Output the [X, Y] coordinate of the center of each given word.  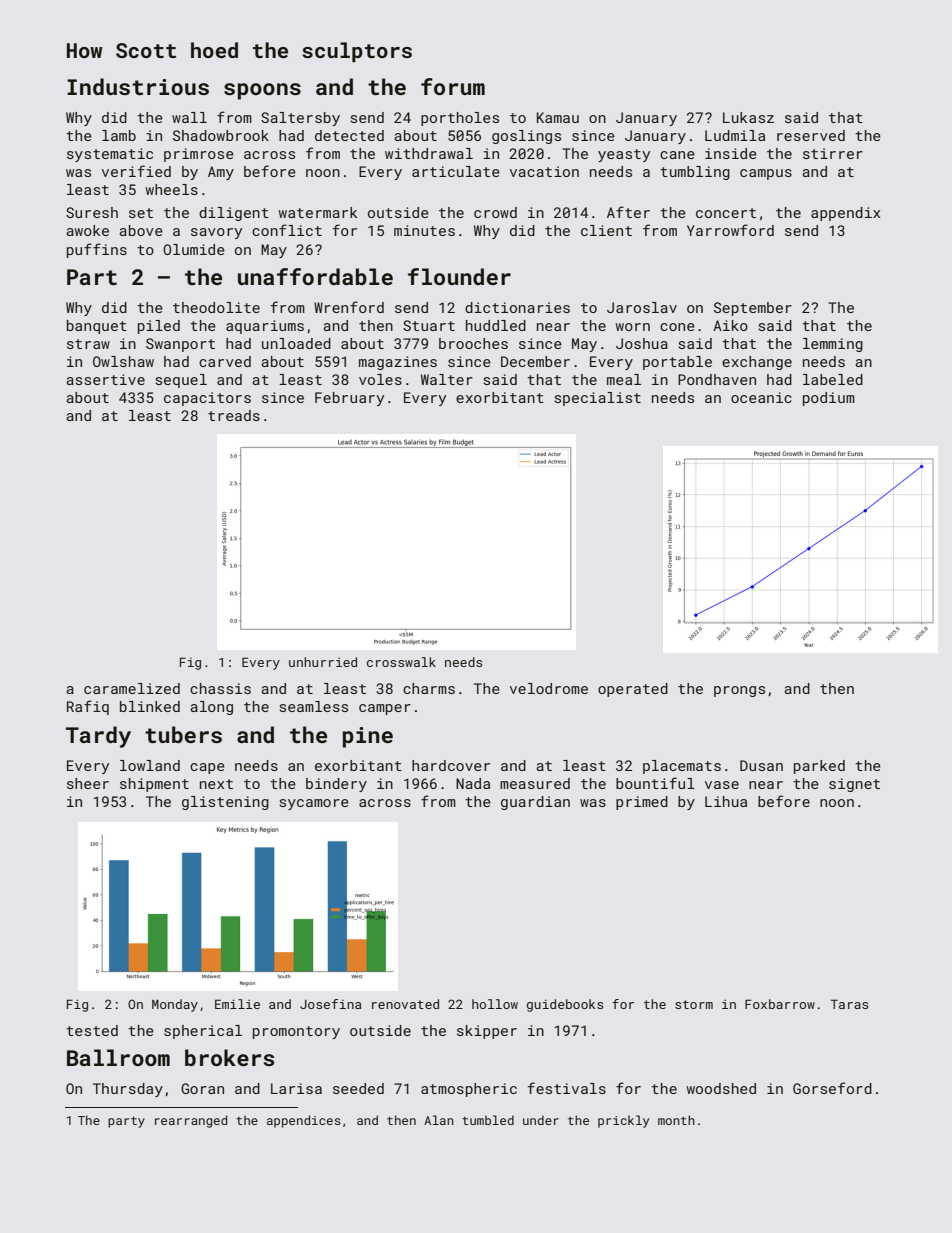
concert [726, 213]
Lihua [726, 801]
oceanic [761, 397]
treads [234, 415]
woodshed [721, 1088]
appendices [304, 1121]
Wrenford [349, 307]
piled [159, 327]
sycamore [314, 804]
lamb [119, 135]
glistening [225, 803]
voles [380, 379]
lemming [833, 345]
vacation [544, 171]
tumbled [488, 1120]
